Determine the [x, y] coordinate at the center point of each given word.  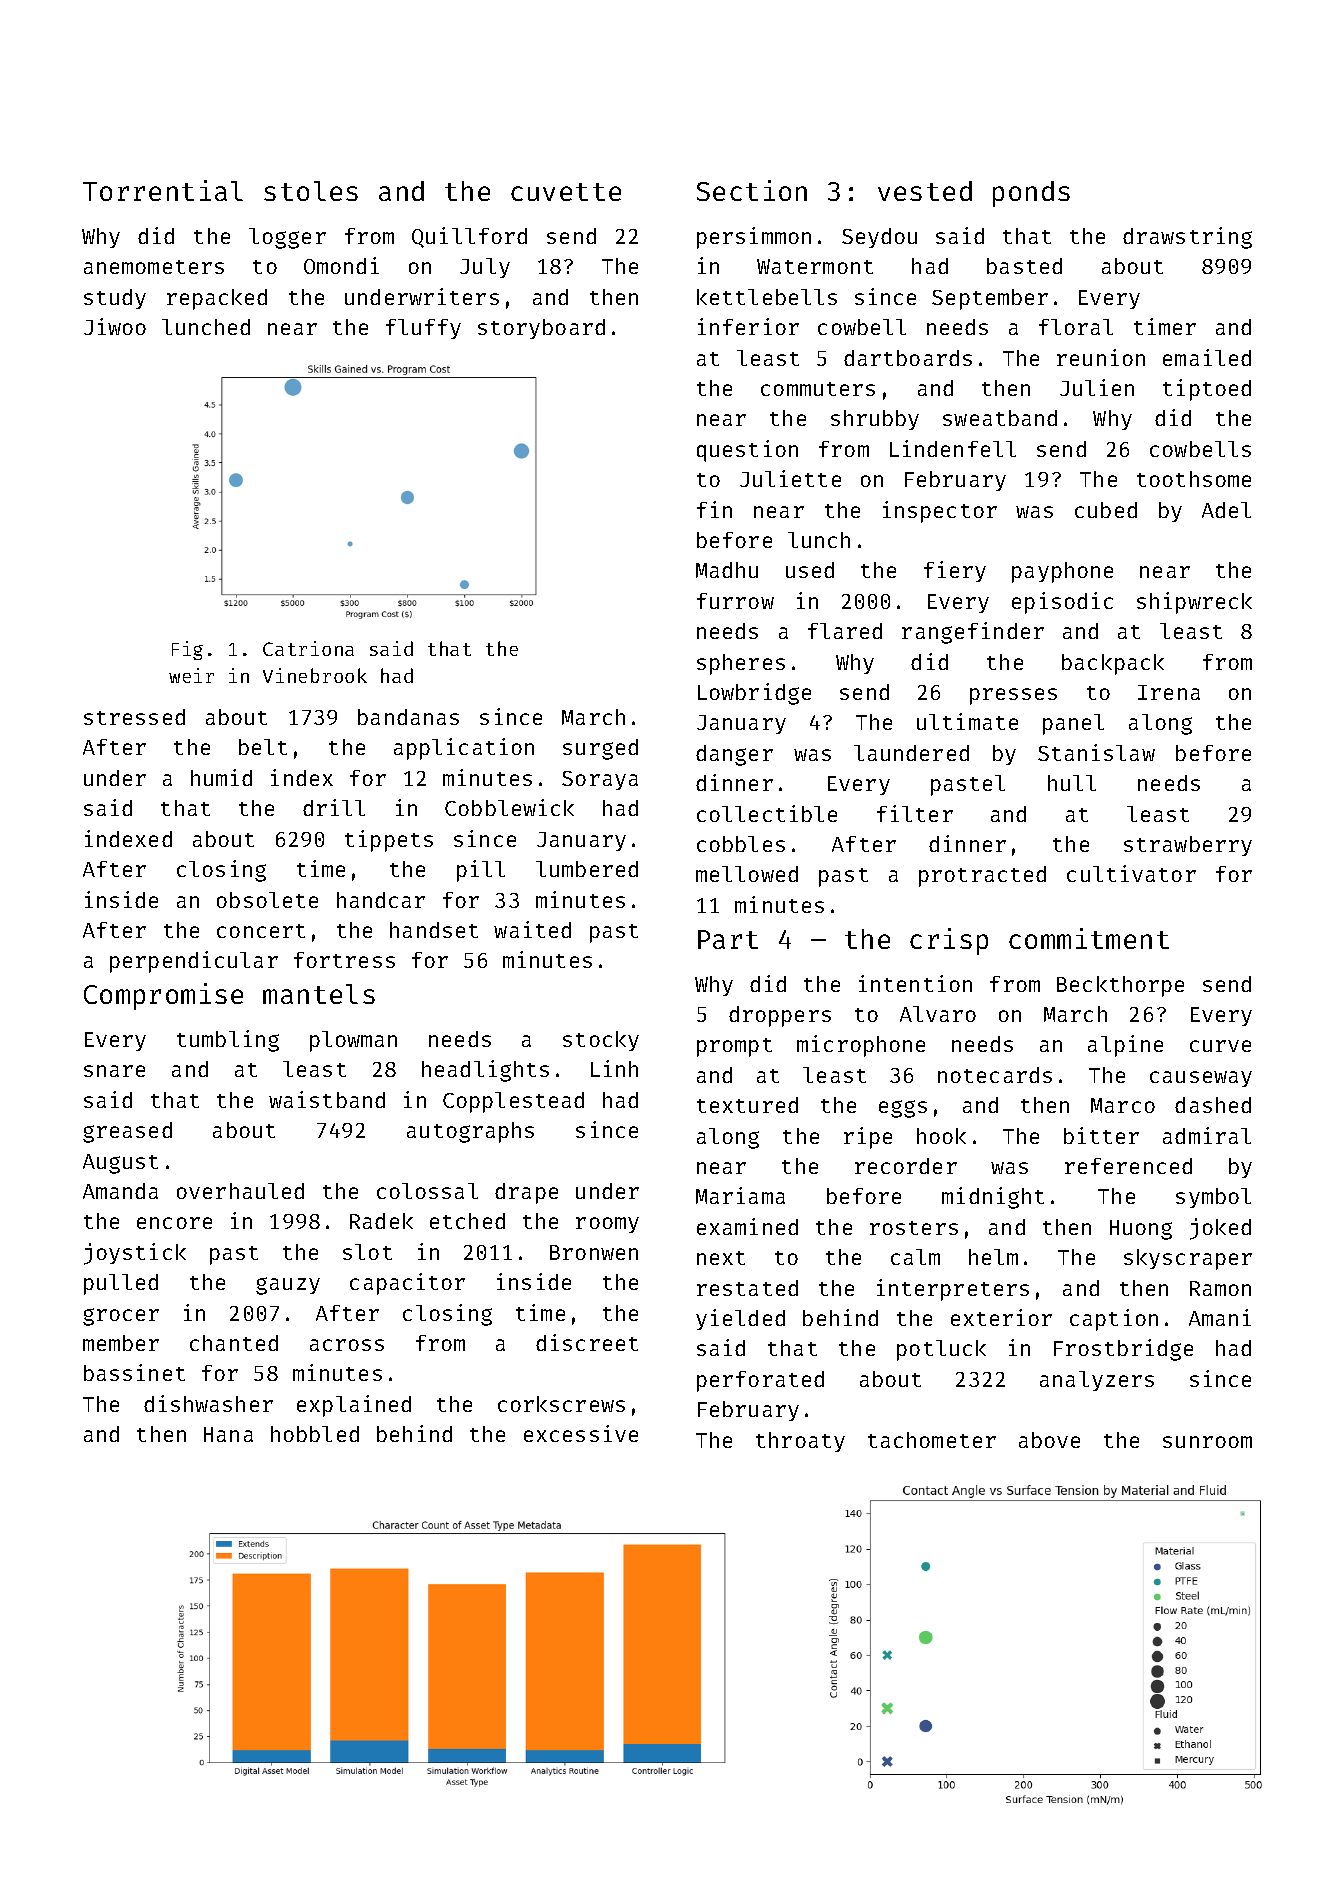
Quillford [469, 237]
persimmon [754, 238]
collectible [767, 813]
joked [1220, 1229]
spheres [741, 664]
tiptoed [1207, 390]
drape [526, 1193]
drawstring [1187, 238]
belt [263, 747]
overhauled [240, 1191]
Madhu [727, 570]
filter [915, 813]
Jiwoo [115, 326]
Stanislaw [1096, 752]
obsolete [267, 900]
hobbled [315, 1434]
